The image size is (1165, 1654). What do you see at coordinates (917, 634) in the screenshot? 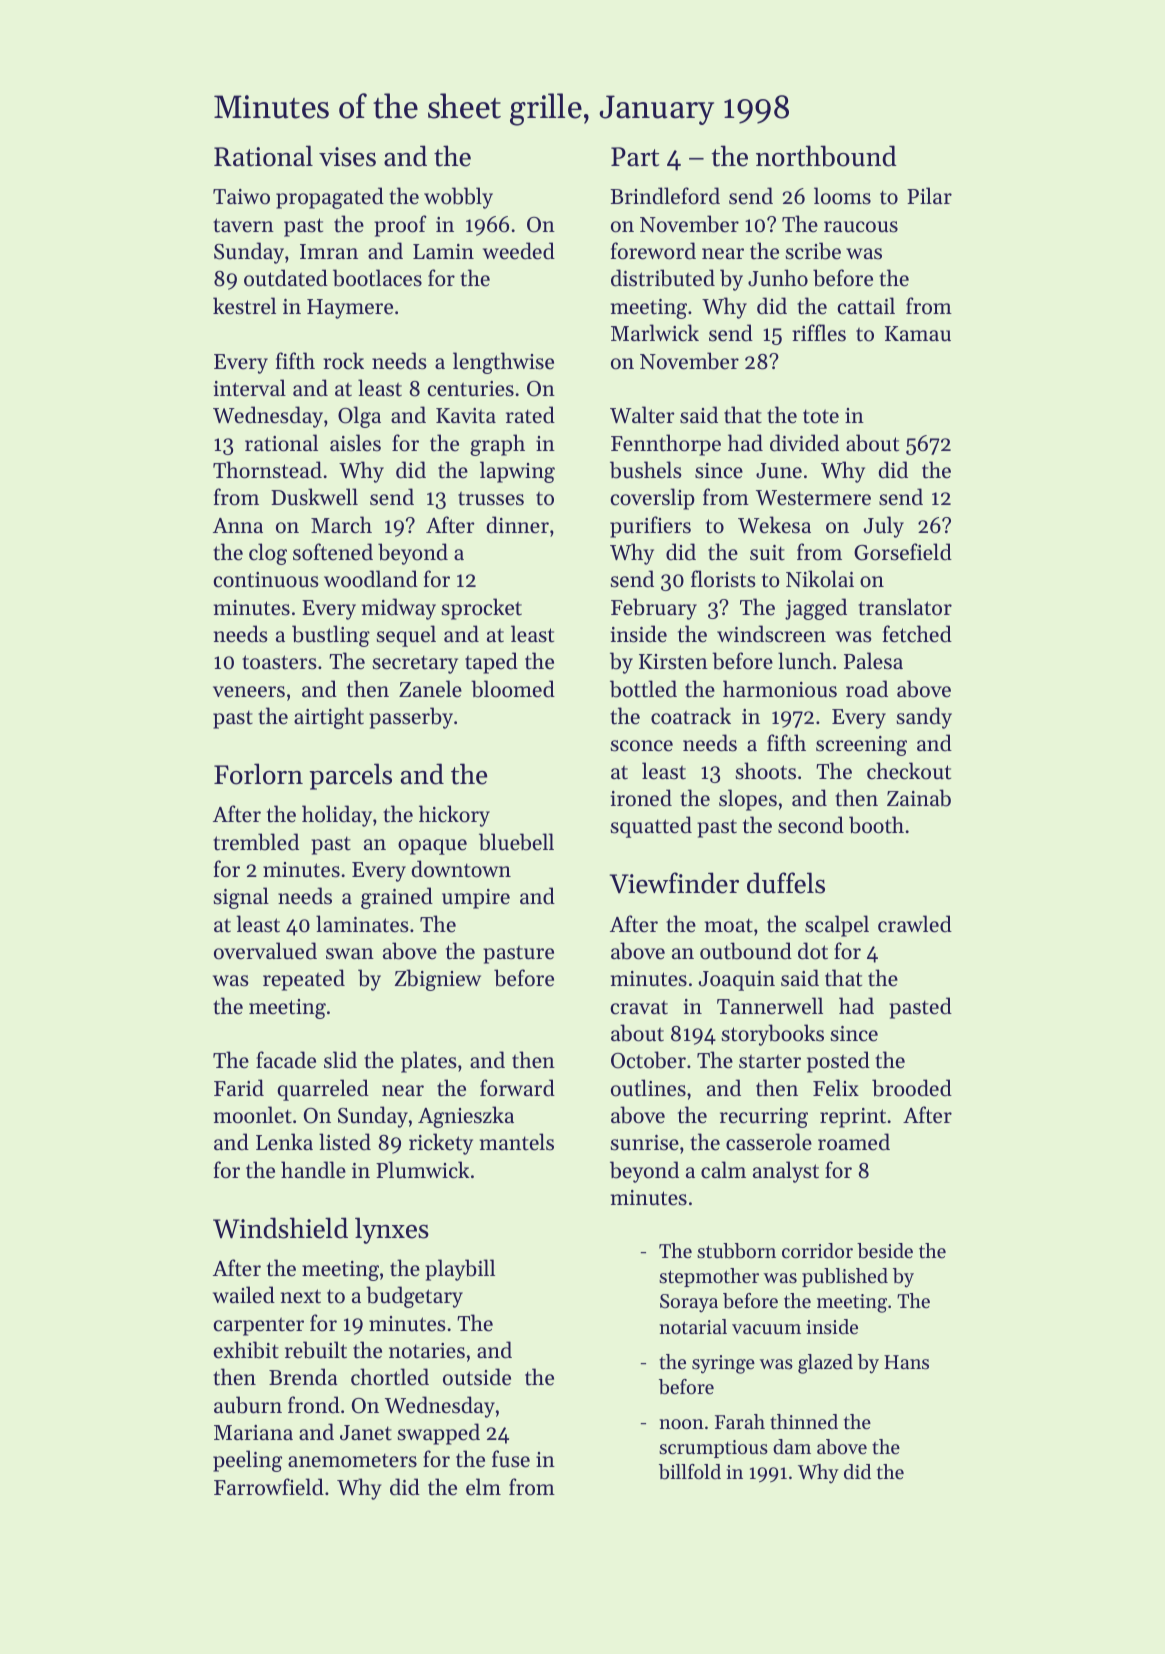
I see `fetched` at bounding box center [917, 634].
